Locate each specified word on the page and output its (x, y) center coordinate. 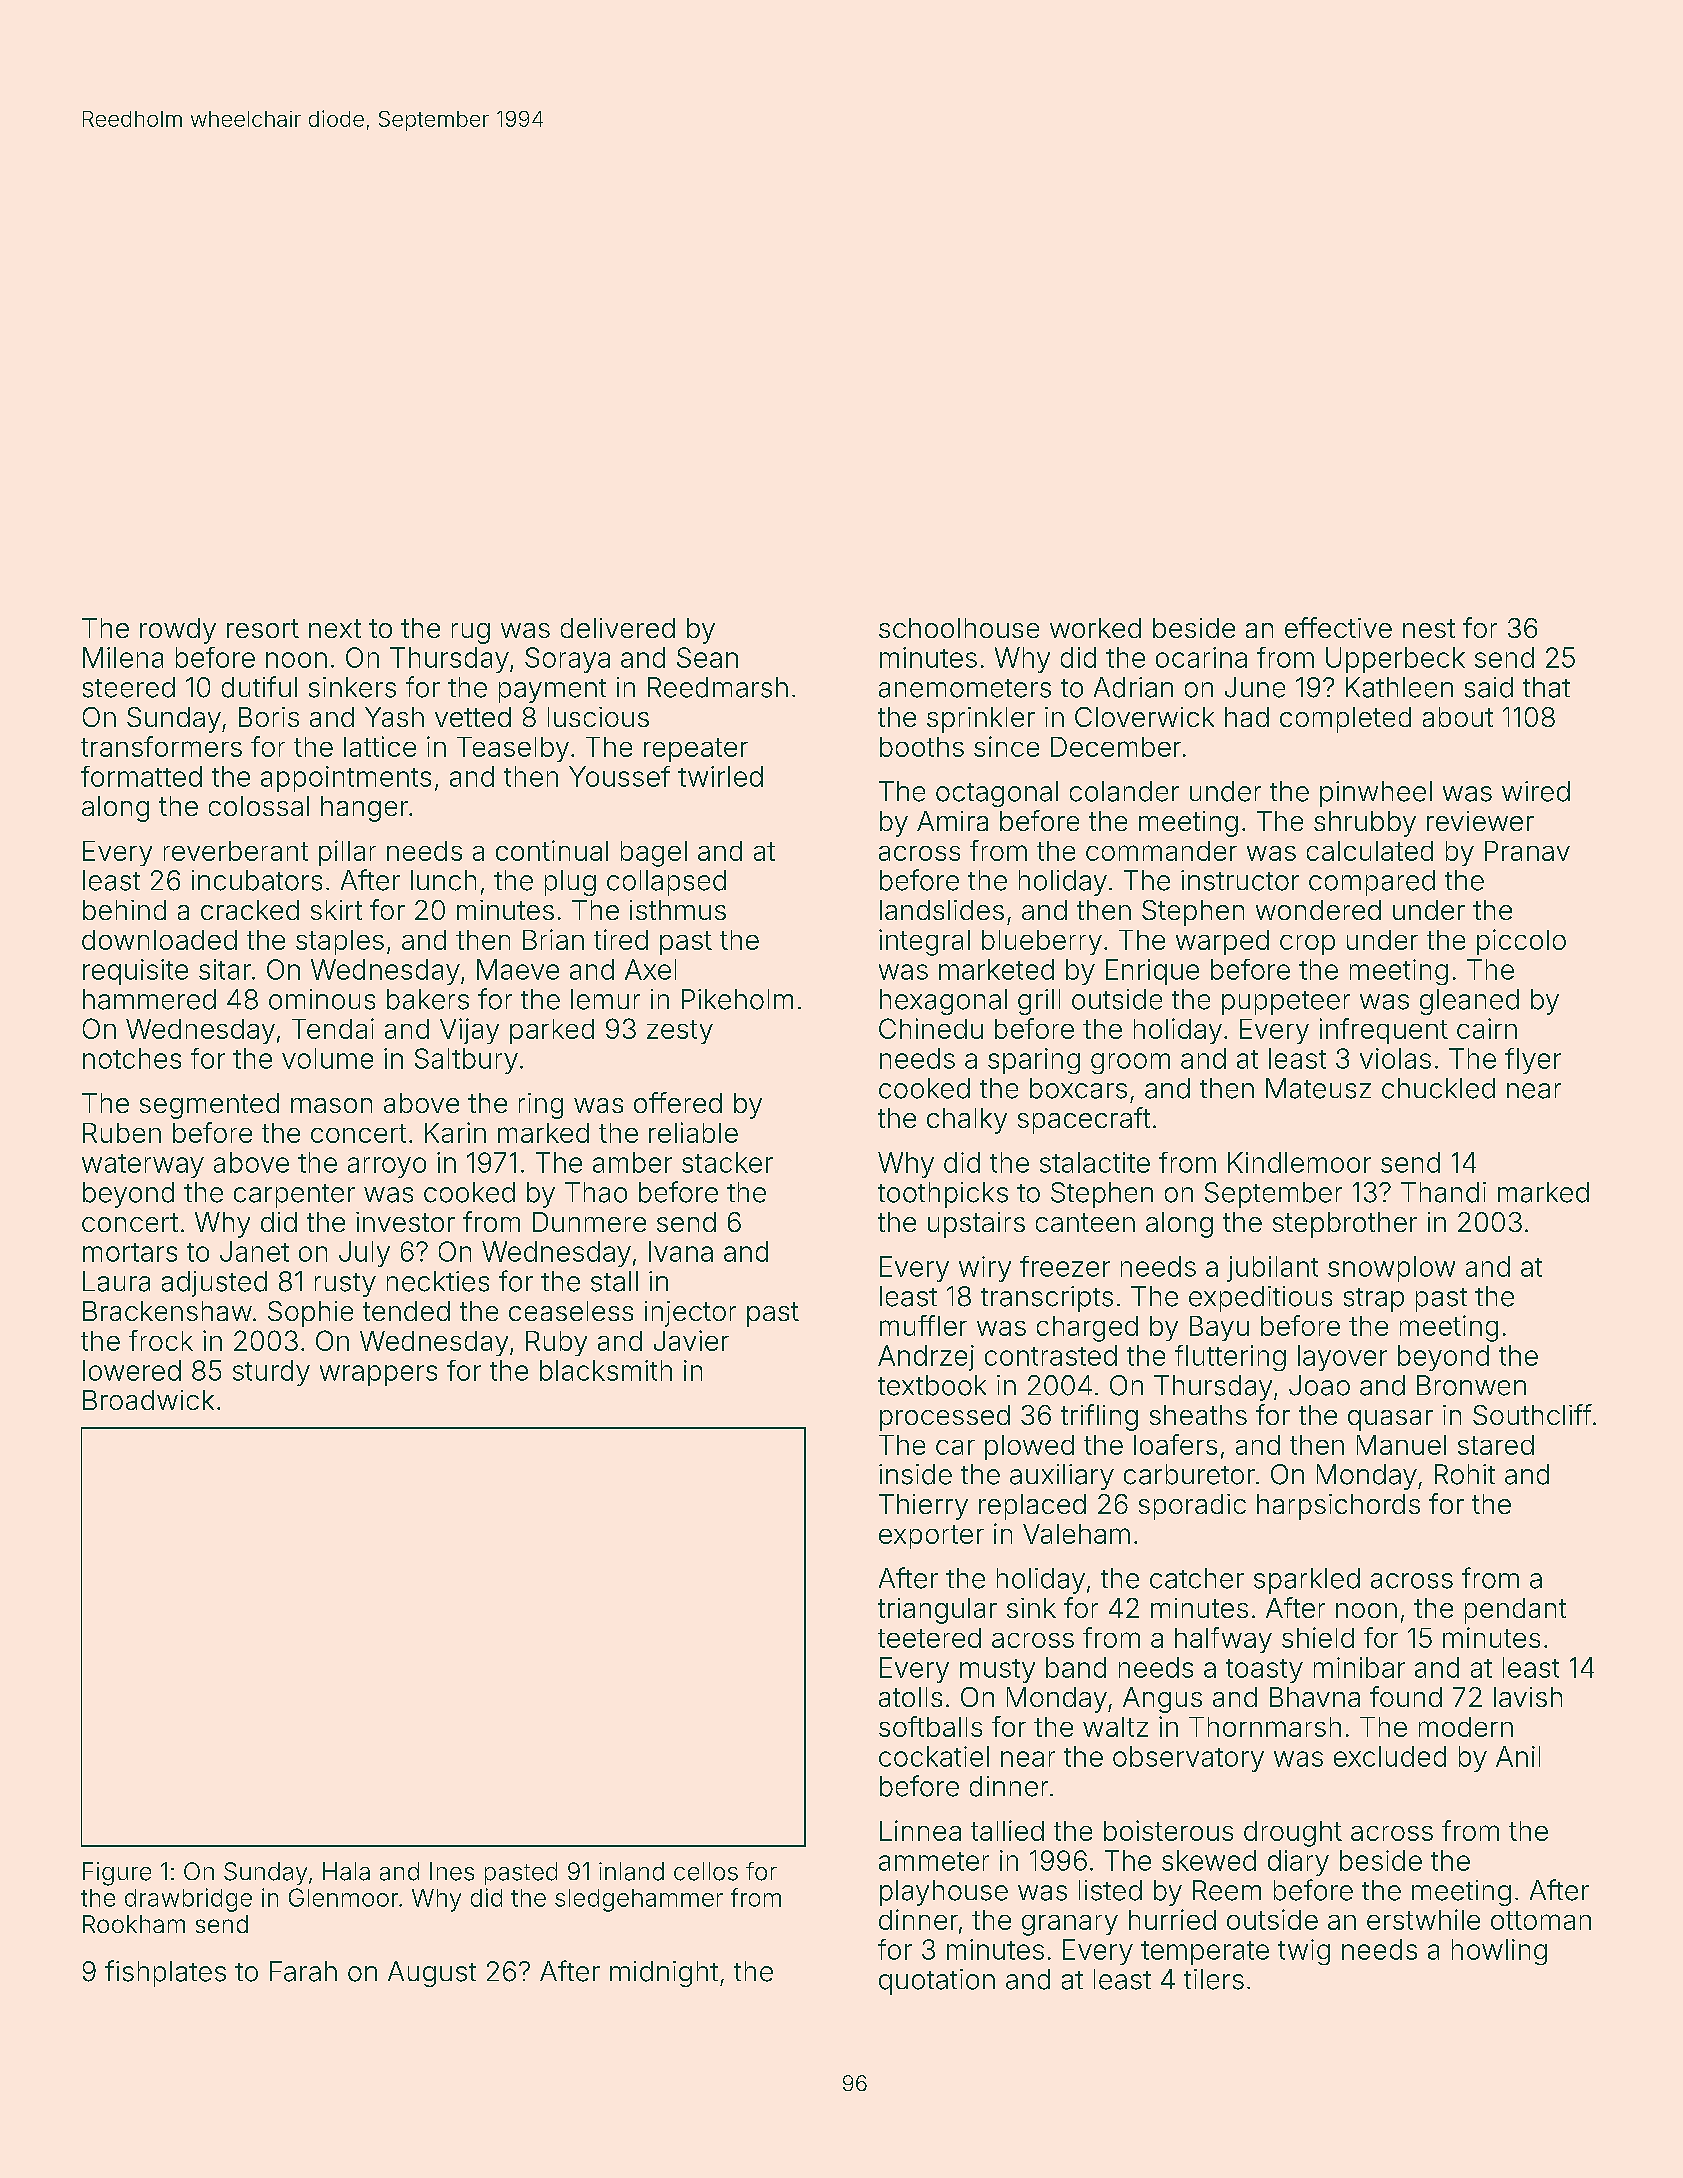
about (1458, 717)
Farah (303, 1971)
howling (1499, 1952)
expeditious (1260, 1299)
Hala (346, 1871)
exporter (931, 1537)
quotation (937, 1982)
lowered (132, 1370)
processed (945, 1418)
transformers (161, 746)
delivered (618, 628)
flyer (1533, 1061)
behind (124, 910)
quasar (1390, 1420)
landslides (942, 910)
